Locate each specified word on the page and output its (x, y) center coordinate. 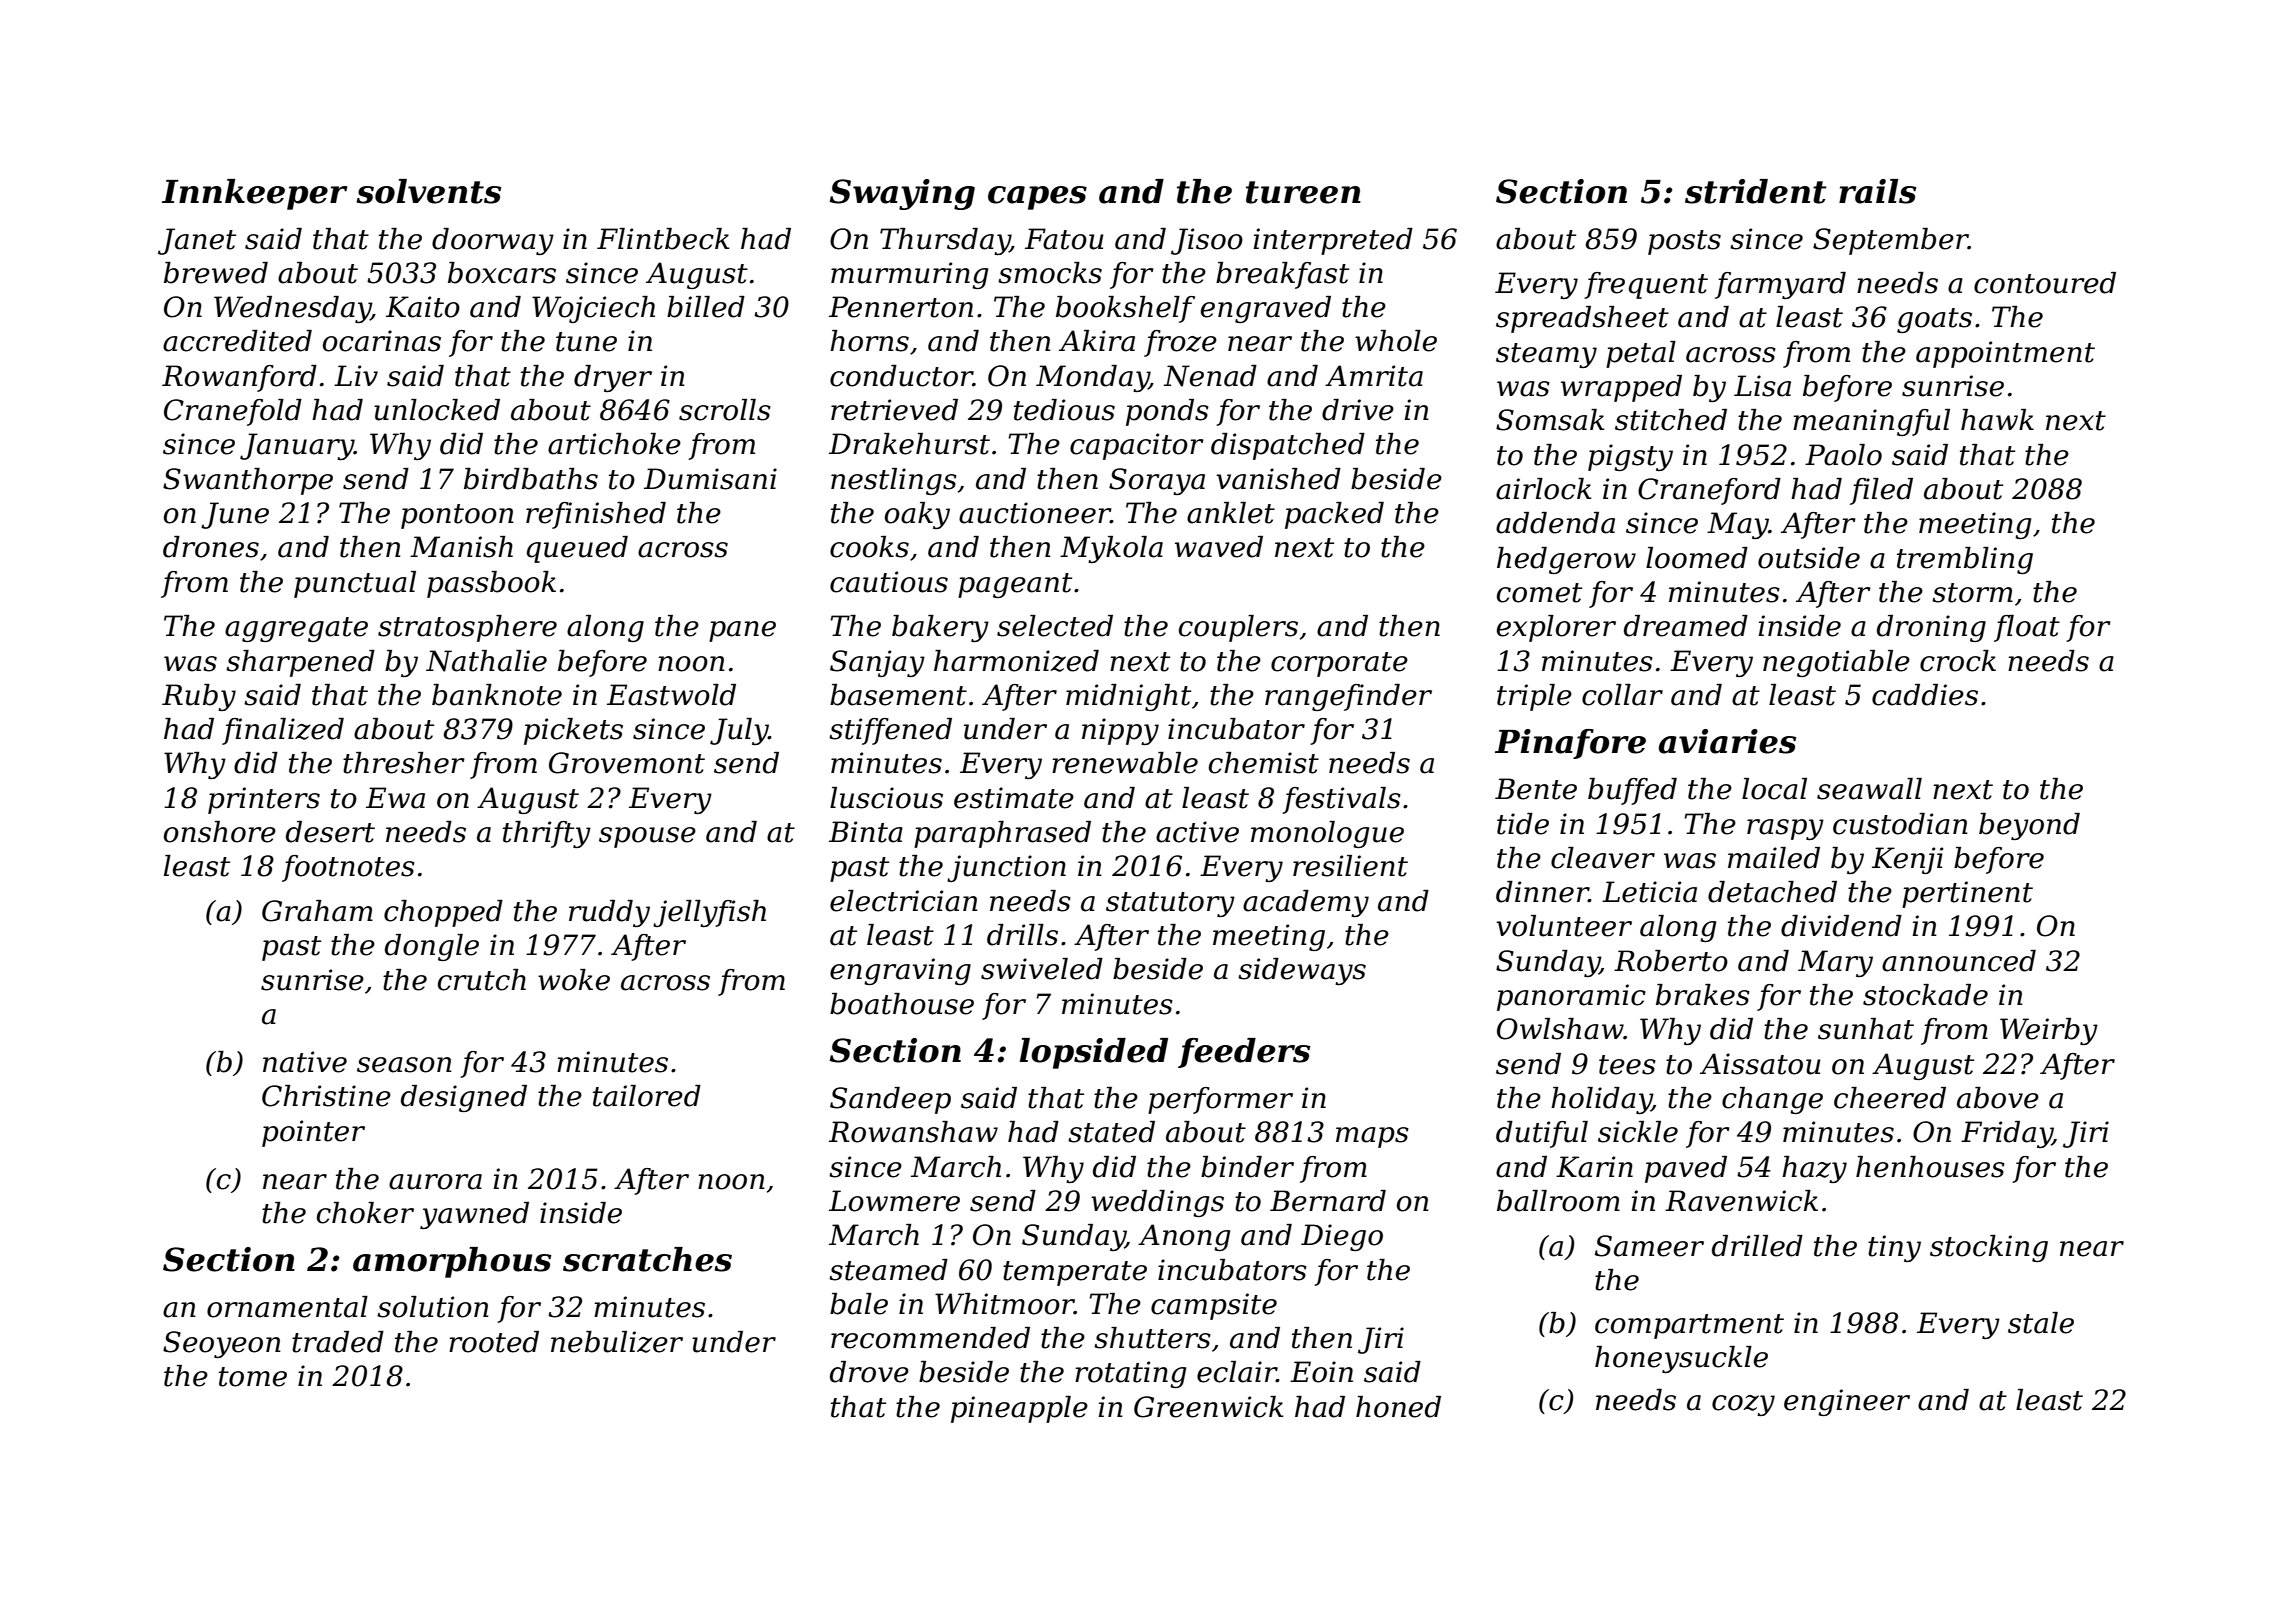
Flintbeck (663, 239)
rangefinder (1348, 697)
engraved (1266, 309)
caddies (1925, 695)
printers (264, 800)
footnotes (348, 868)
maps (1372, 1137)
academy (1306, 903)
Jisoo (1207, 241)
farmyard (1780, 285)
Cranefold (233, 412)
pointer (313, 1133)
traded (338, 1342)
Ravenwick (1741, 1201)
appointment (2005, 354)
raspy (1785, 829)
